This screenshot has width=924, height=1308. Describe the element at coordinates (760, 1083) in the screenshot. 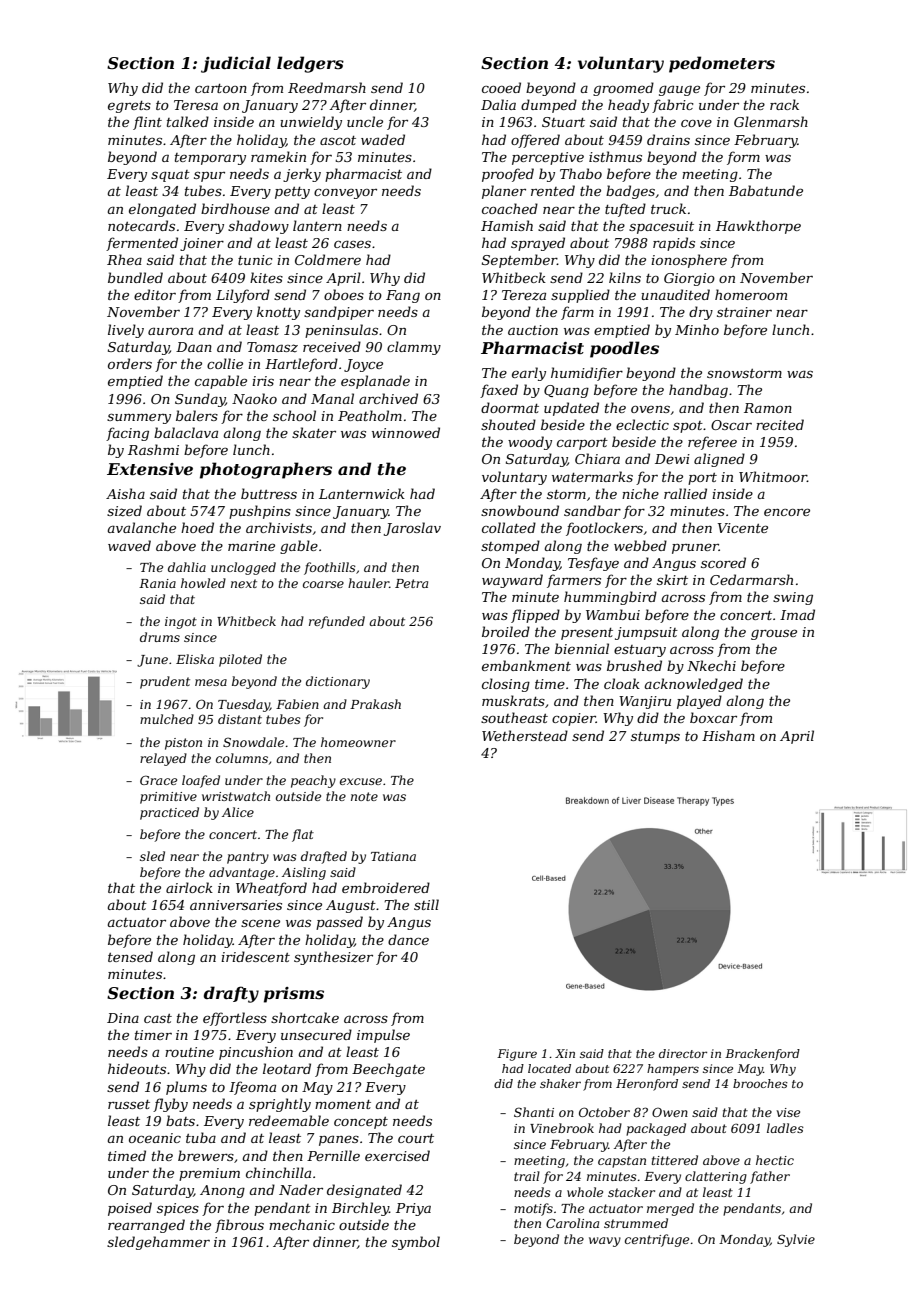

I see `brooches` at that location.
